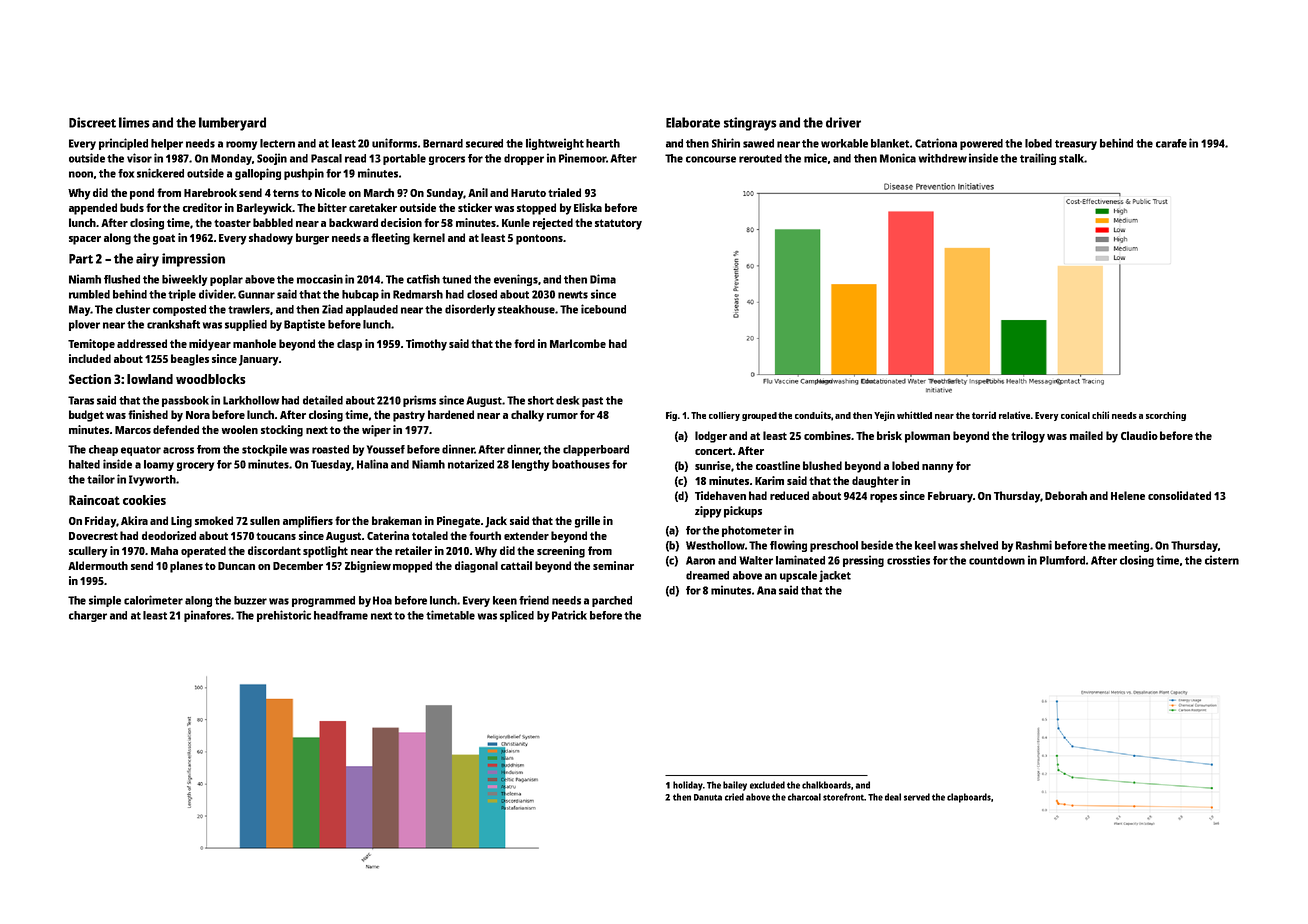 This page has width=1308, height=924. What do you see at coordinates (1166, 416) in the page?
I see `scorching` at bounding box center [1166, 416].
